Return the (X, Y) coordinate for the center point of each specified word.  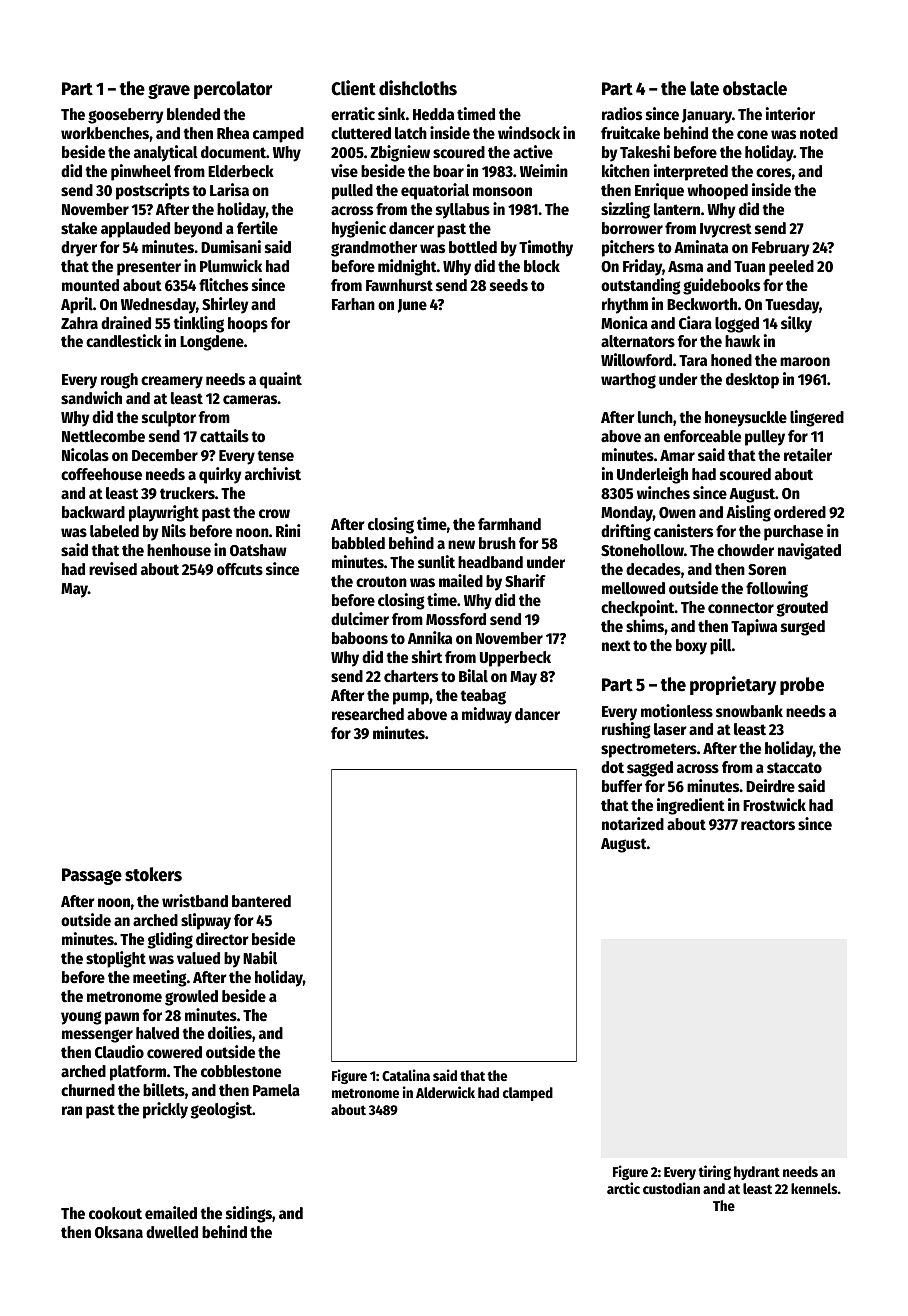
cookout (115, 1213)
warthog (628, 381)
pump (411, 698)
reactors (768, 825)
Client (353, 88)
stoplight (116, 959)
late (704, 88)
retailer (808, 455)
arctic (623, 1188)
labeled (114, 531)
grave (169, 91)
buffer (622, 786)
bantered (261, 901)
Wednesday (158, 306)
